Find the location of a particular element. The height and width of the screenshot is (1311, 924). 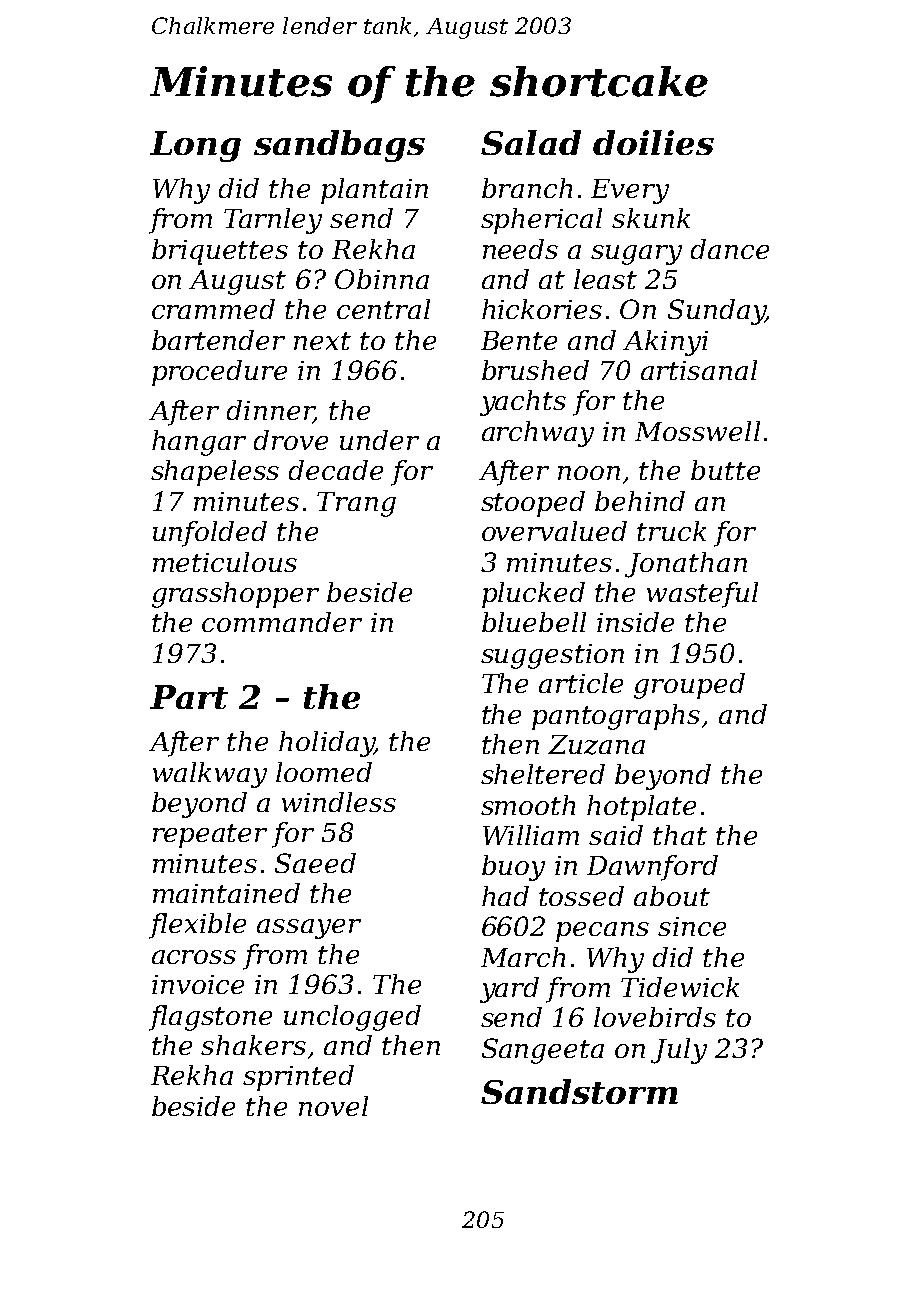

next is located at coordinates (322, 341).
